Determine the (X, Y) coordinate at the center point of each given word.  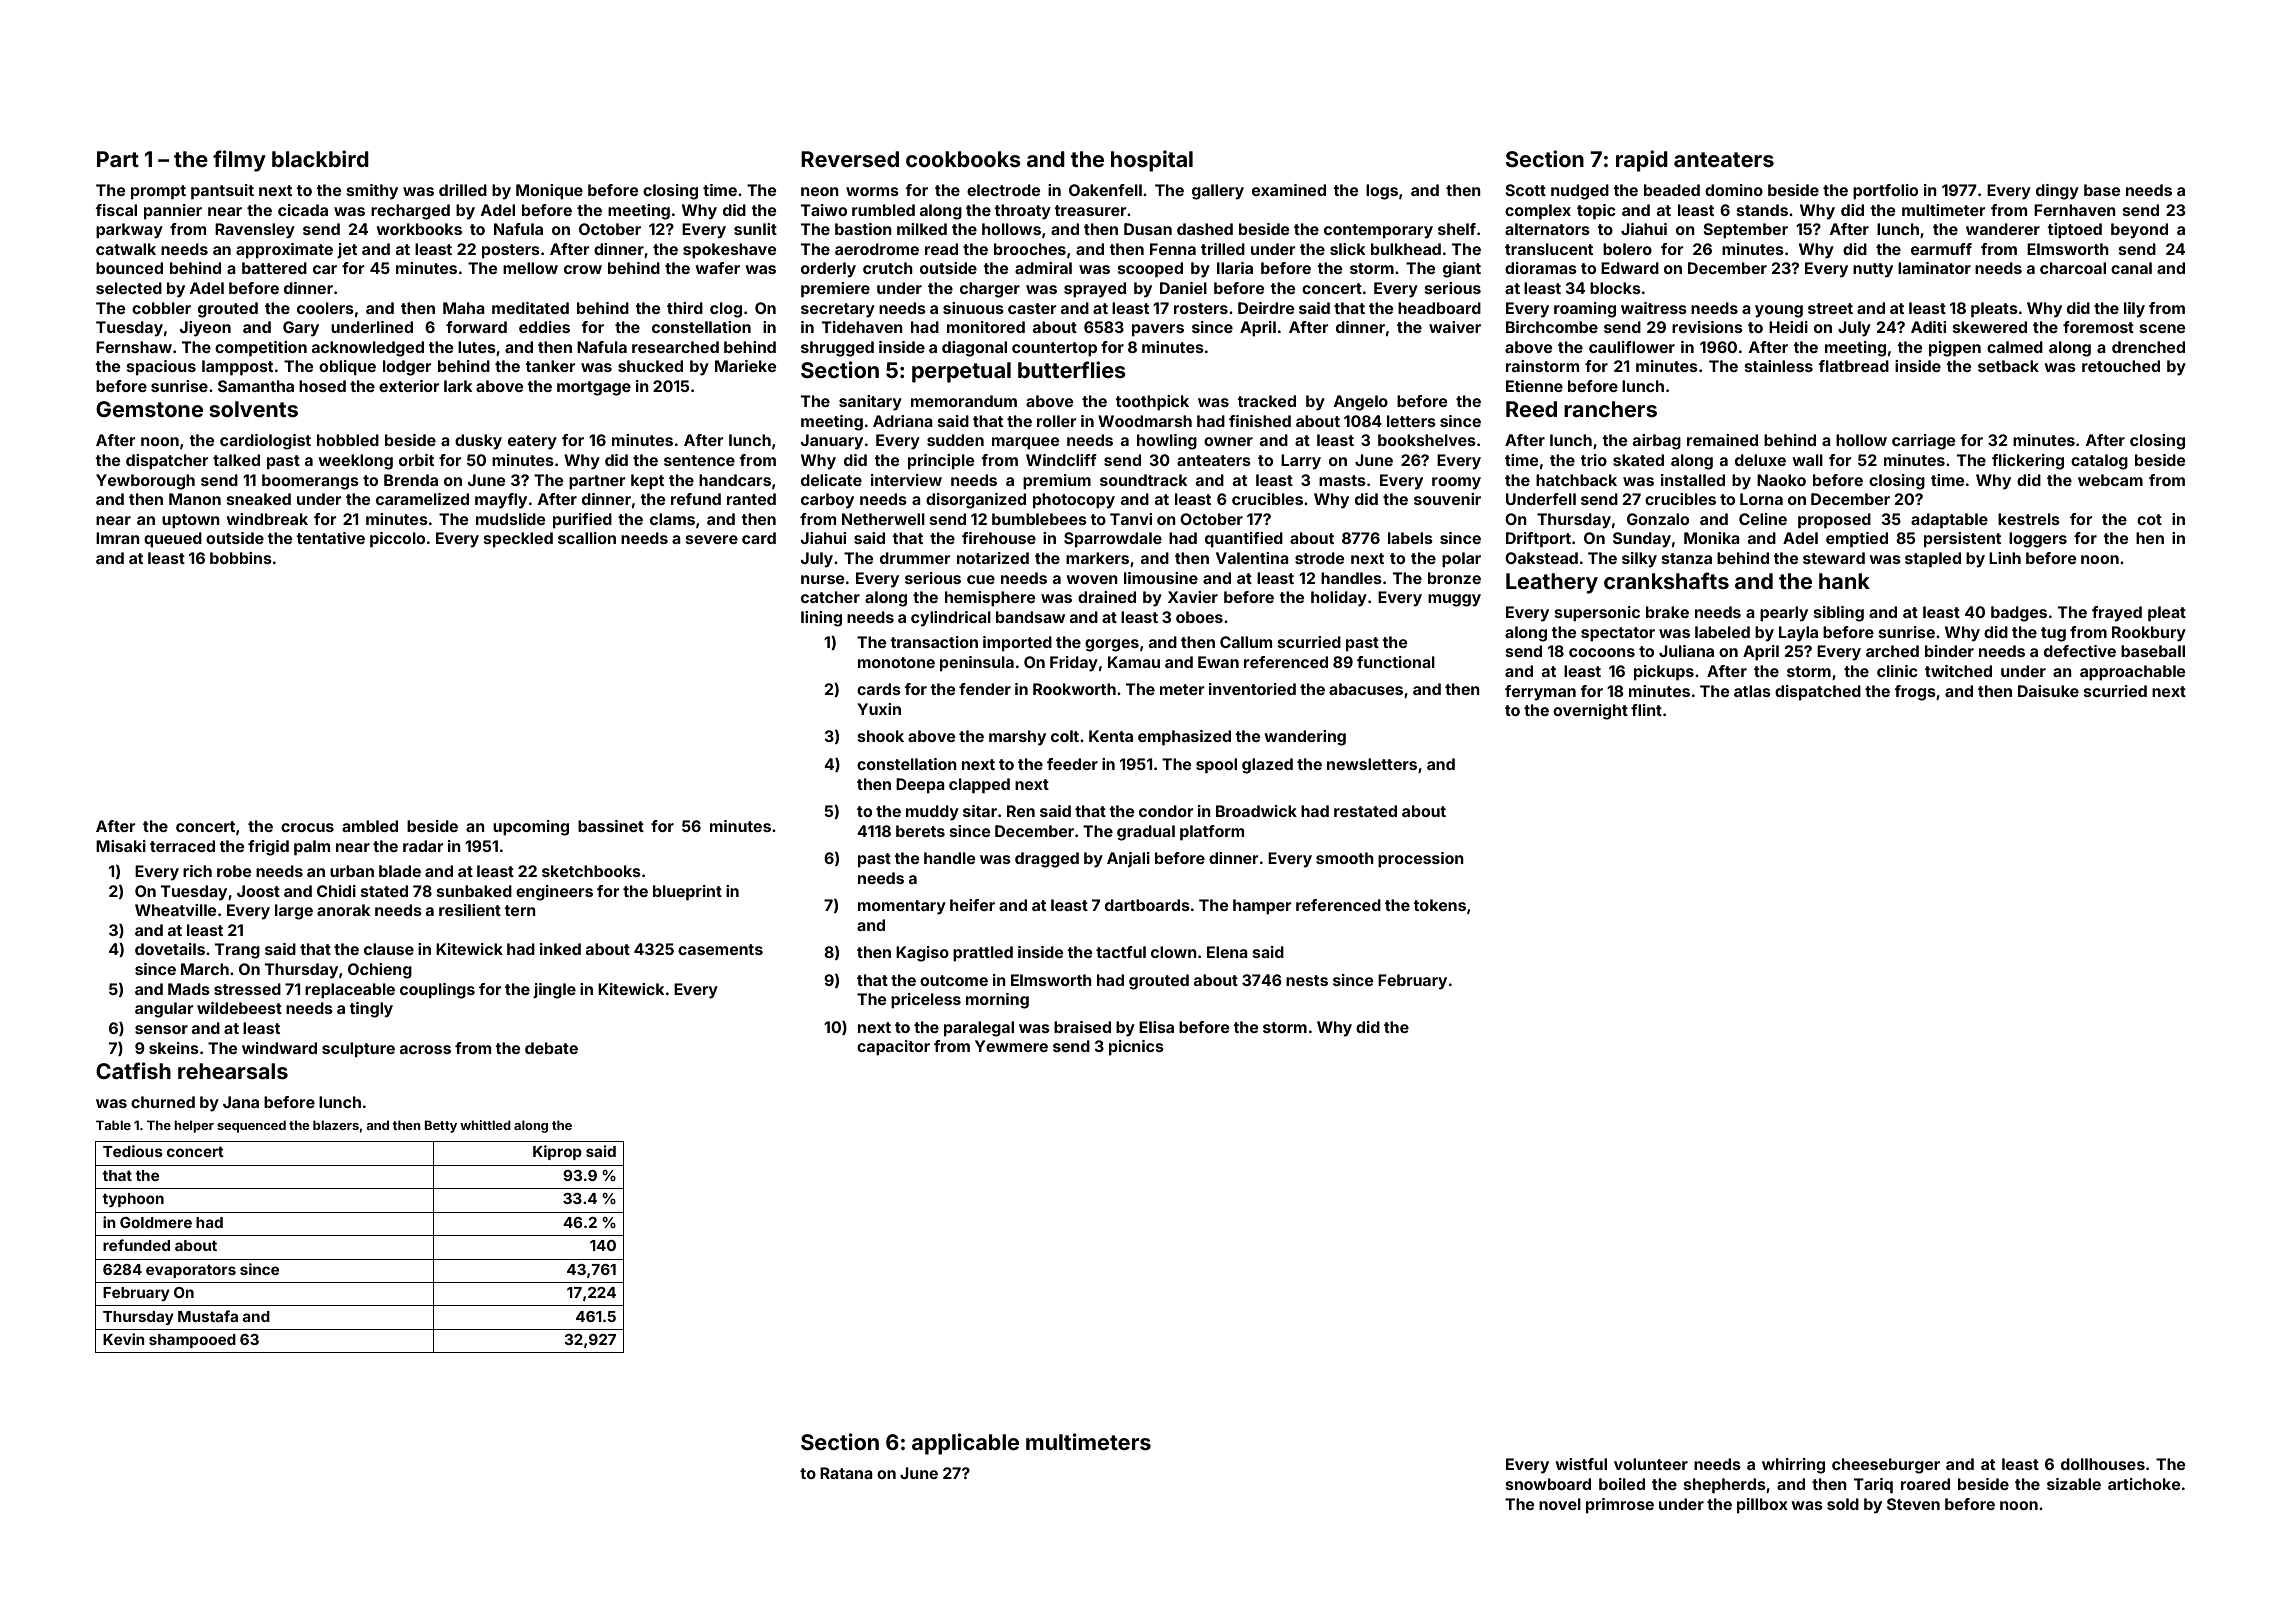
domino (1734, 190)
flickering (2028, 462)
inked (560, 949)
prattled (983, 954)
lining (821, 619)
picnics (1136, 1048)
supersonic (1597, 614)
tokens (1439, 905)
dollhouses (2103, 1464)
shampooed (192, 1341)
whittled (485, 1125)
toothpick (1152, 403)
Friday (1074, 664)
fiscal (116, 210)
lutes (477, 347)
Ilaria (1235, 268)
